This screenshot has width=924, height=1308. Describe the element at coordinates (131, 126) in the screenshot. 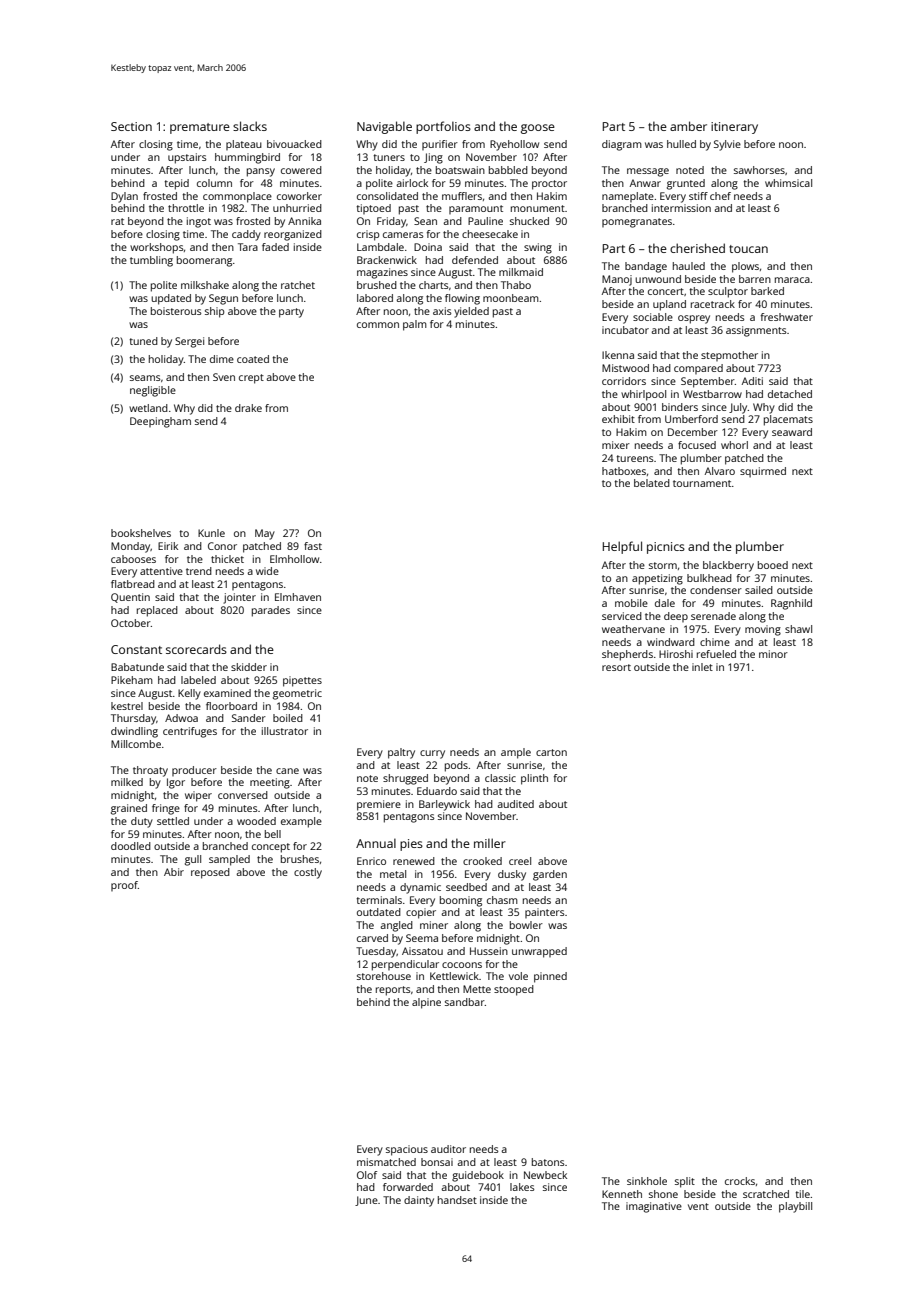

I see `Section` at that location.
